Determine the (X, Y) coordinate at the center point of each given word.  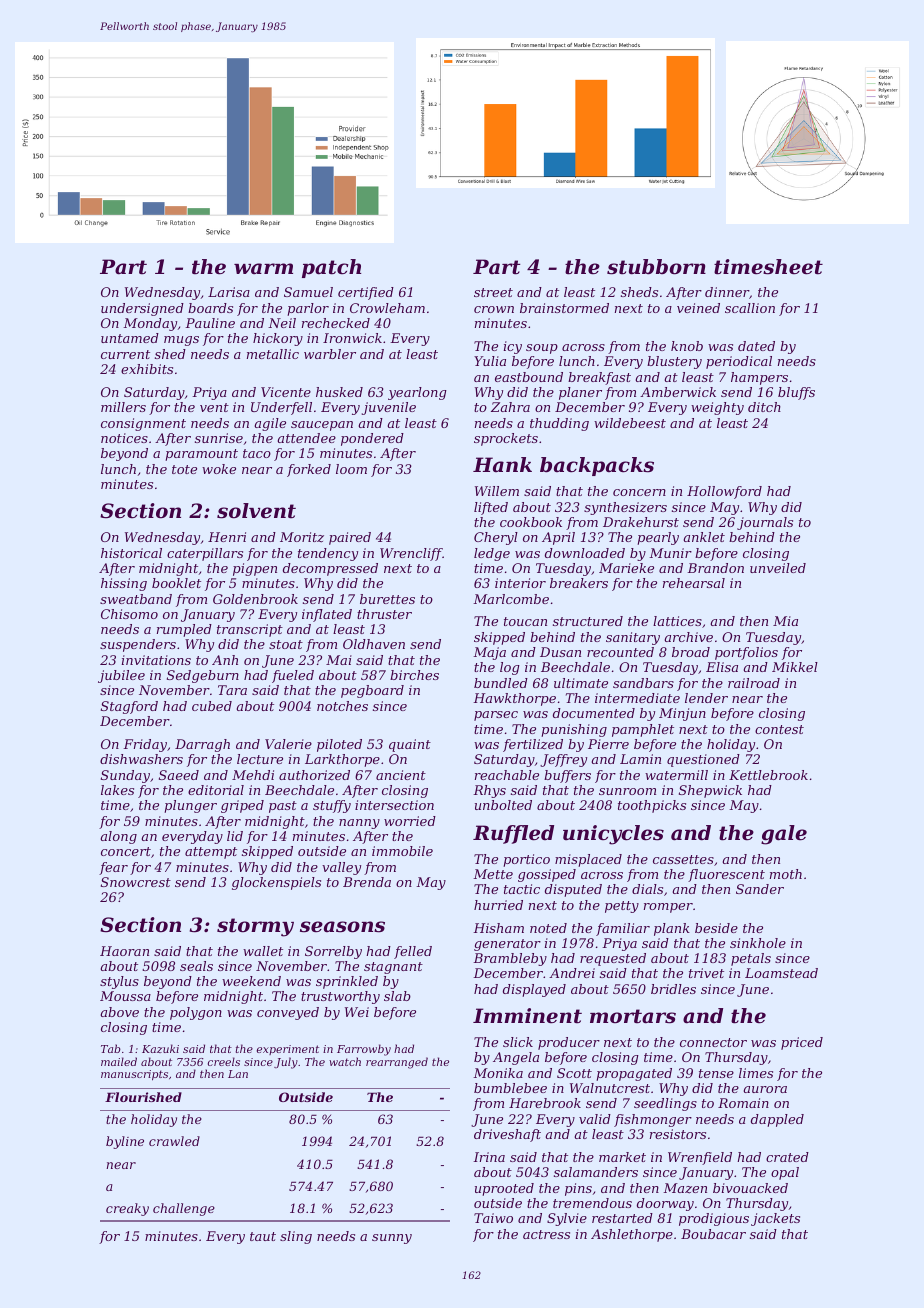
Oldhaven (374, 644)
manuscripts (134, 1075)
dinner (727, 292)
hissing (124, 584)
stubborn (656, 267)
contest (779, 729)
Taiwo (493, 1218)
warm (263, 268)
